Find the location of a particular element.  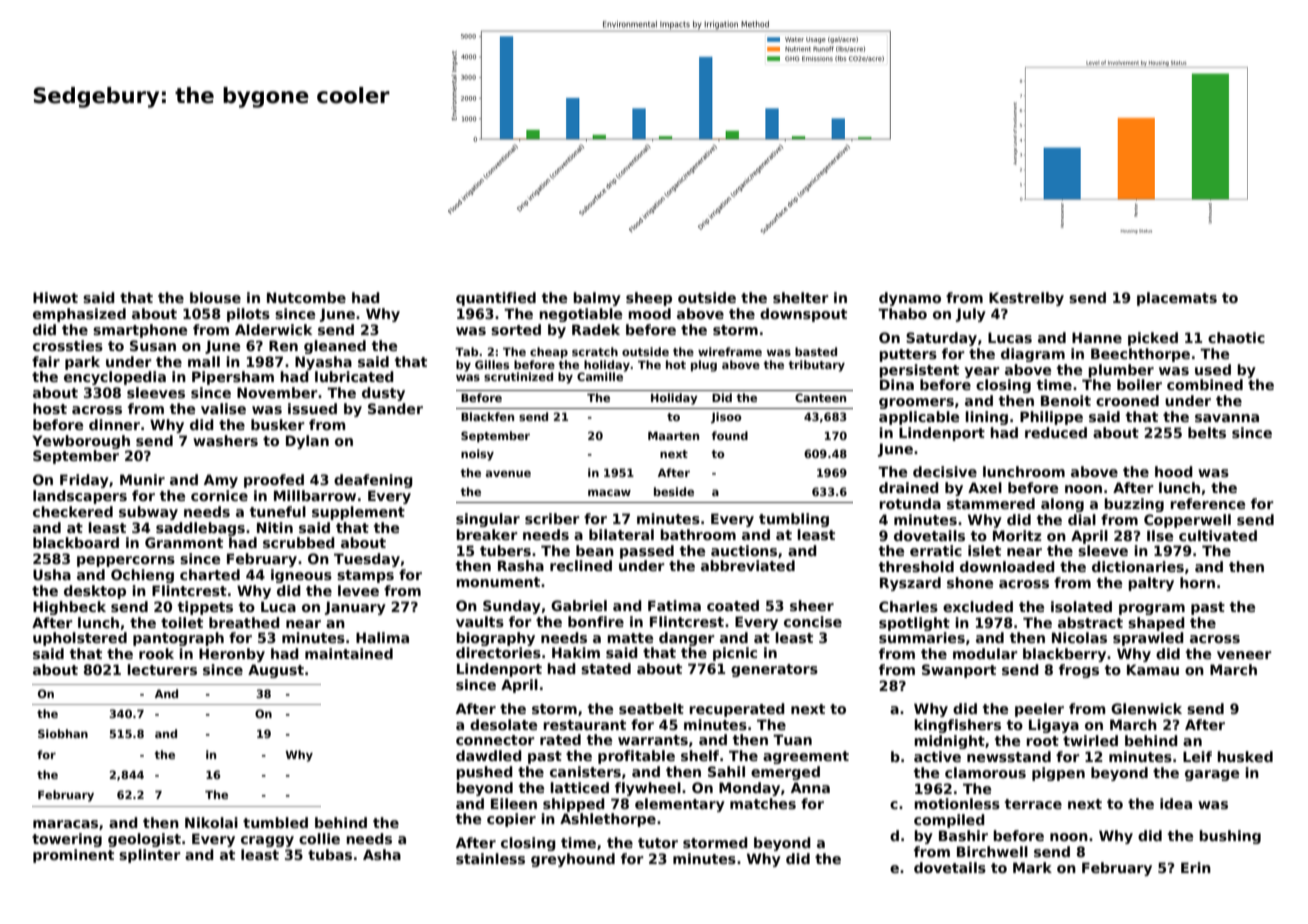

rotunda is located at coordinates (910, 503).
